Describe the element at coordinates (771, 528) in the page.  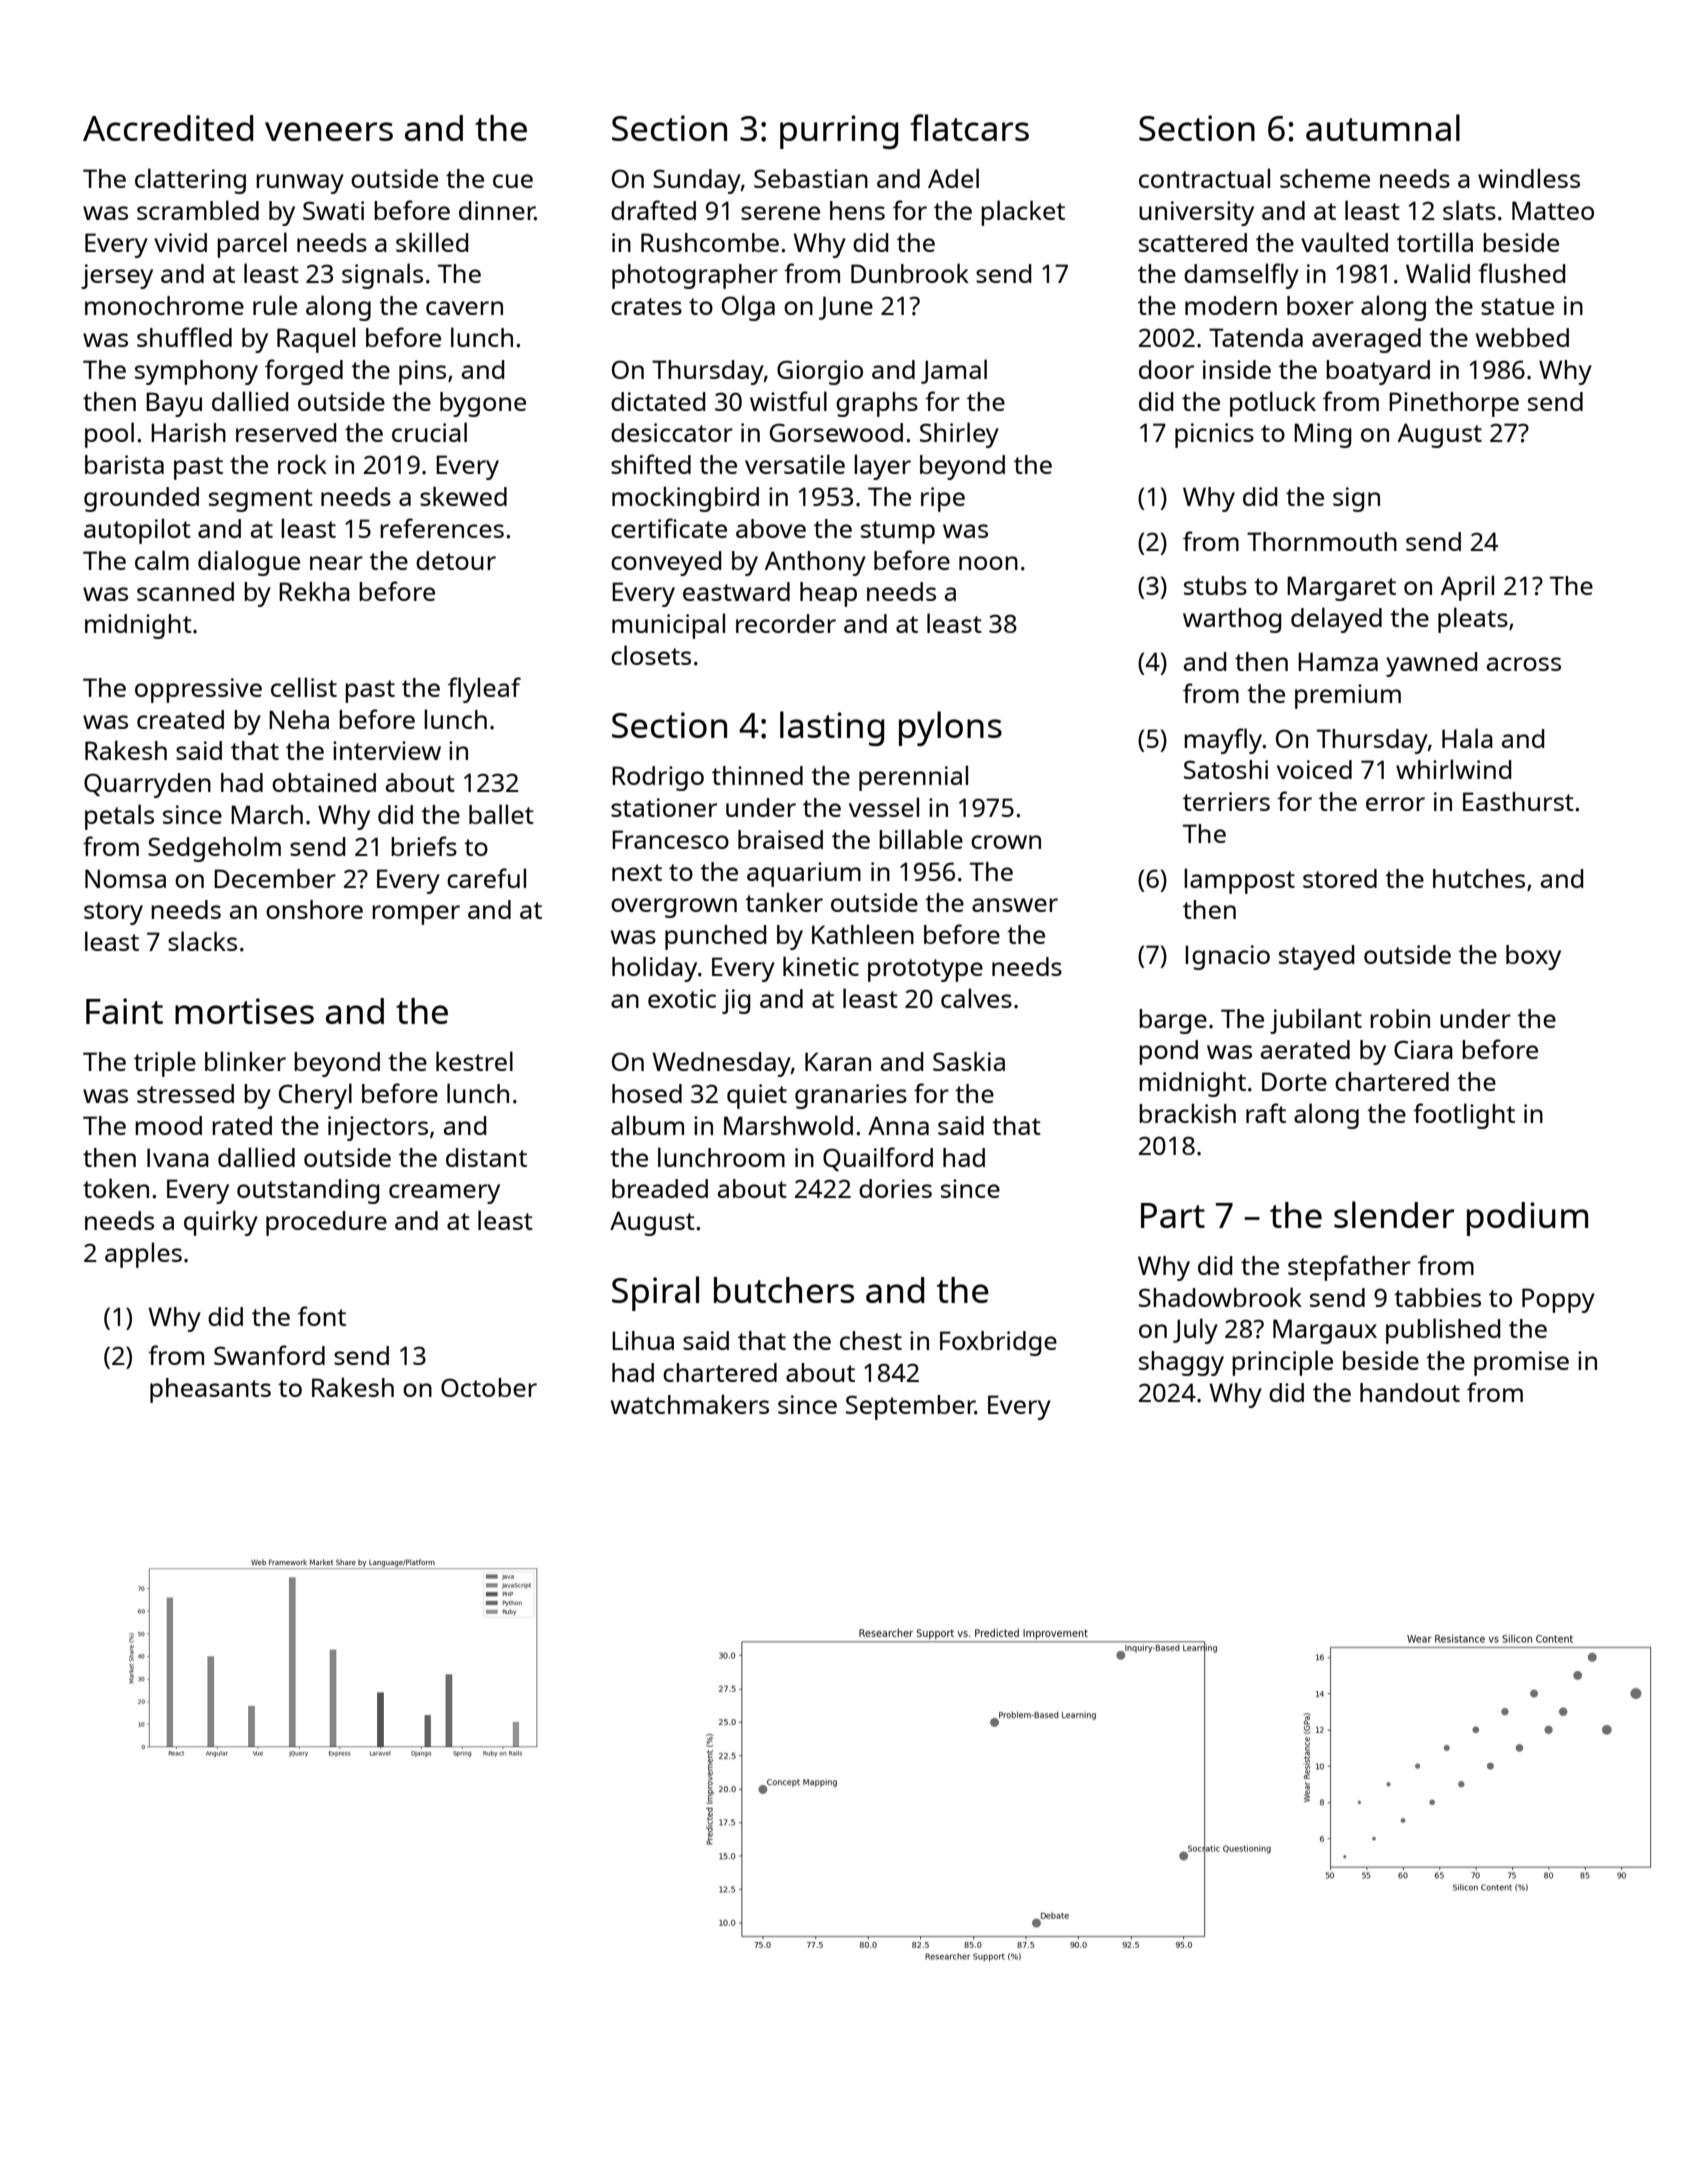
I see `above` at that location.
